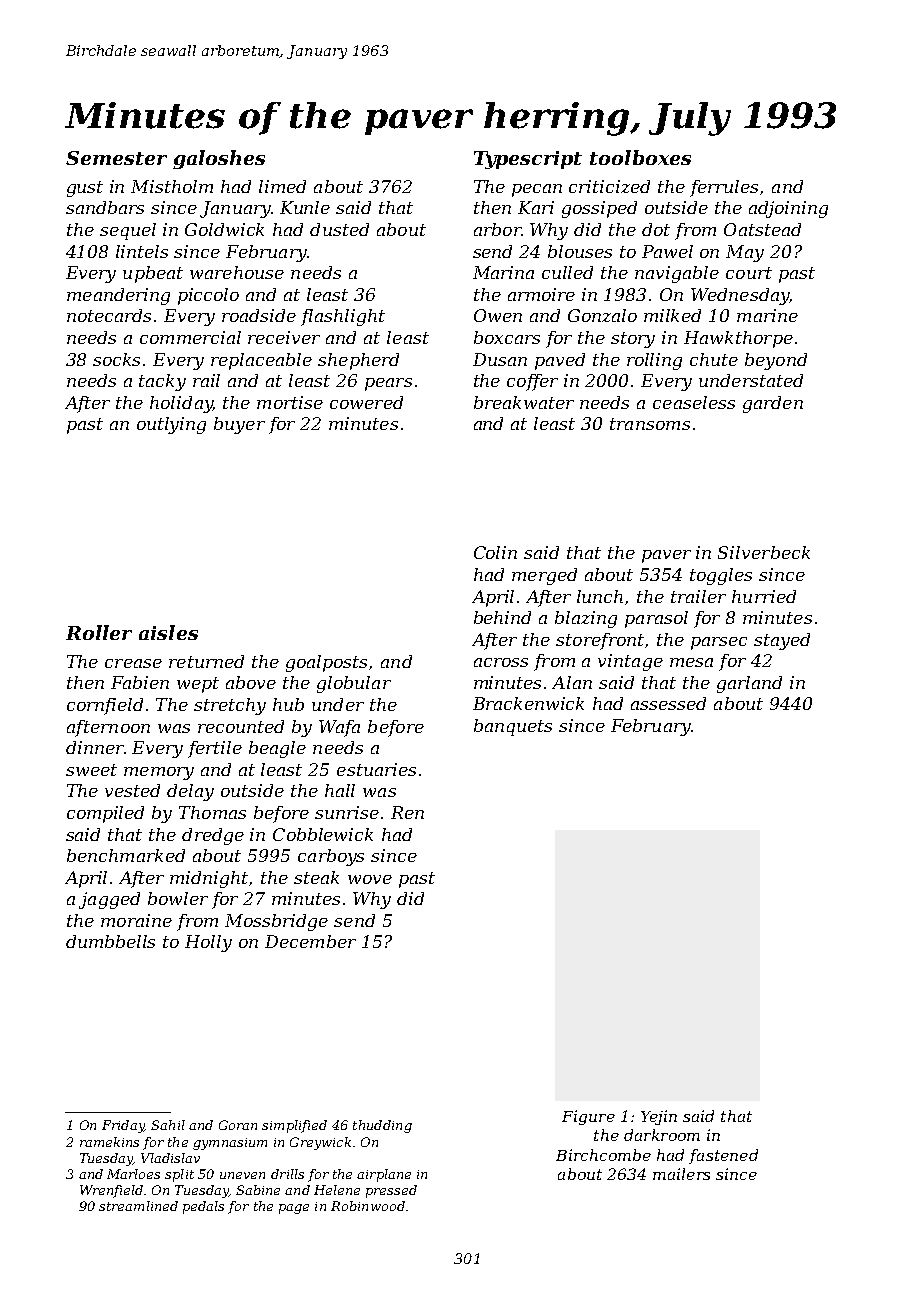 The height and width of the screenshot is (1316, 908). Describe the element at coordinates (123, 1126) in the screenshot. I see `Friday` at that location.
